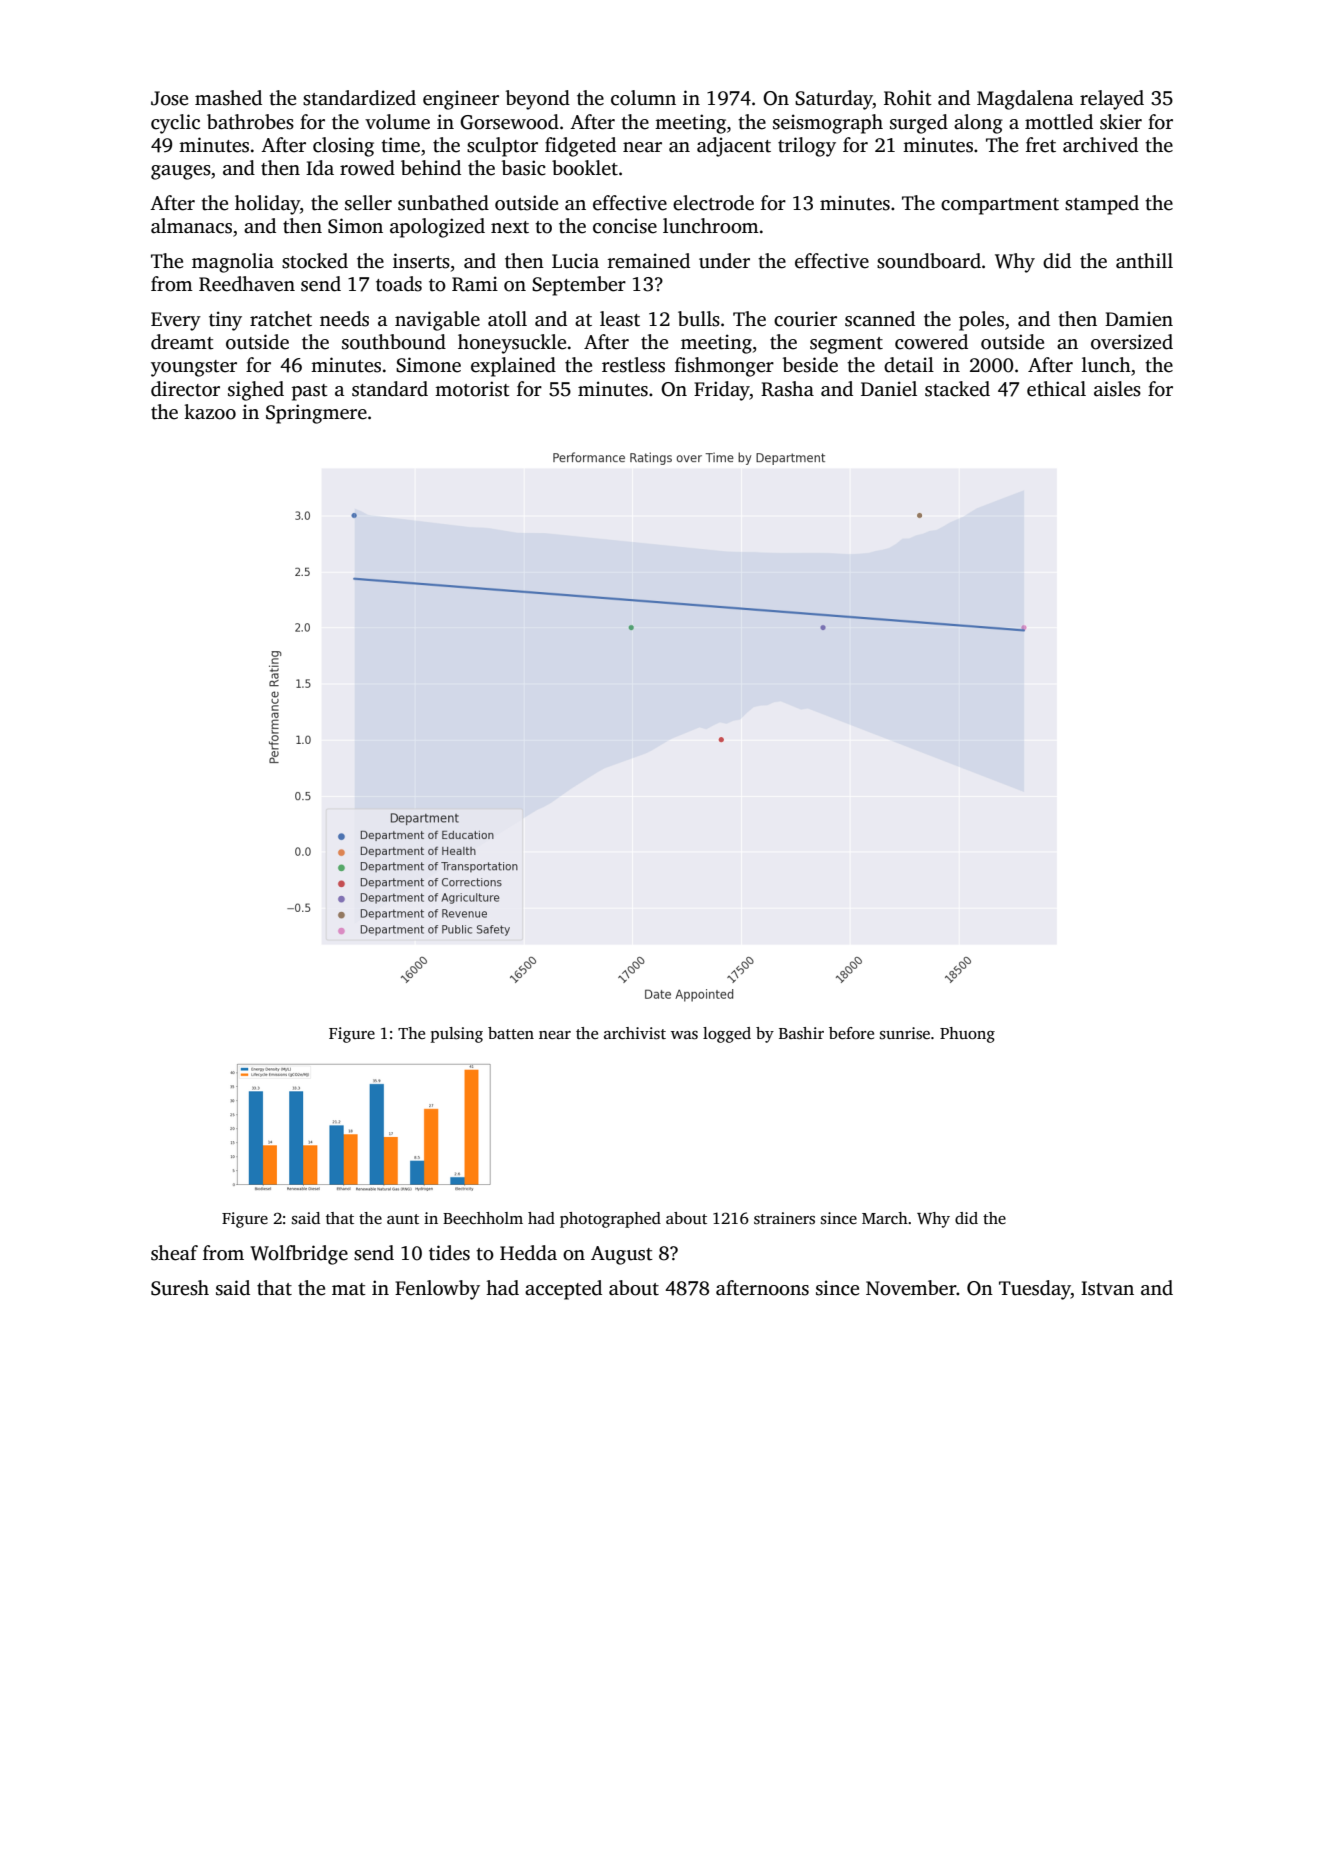  Describe the element at coordinates (635, 1033) in the document. I see `archivist` at that location.
